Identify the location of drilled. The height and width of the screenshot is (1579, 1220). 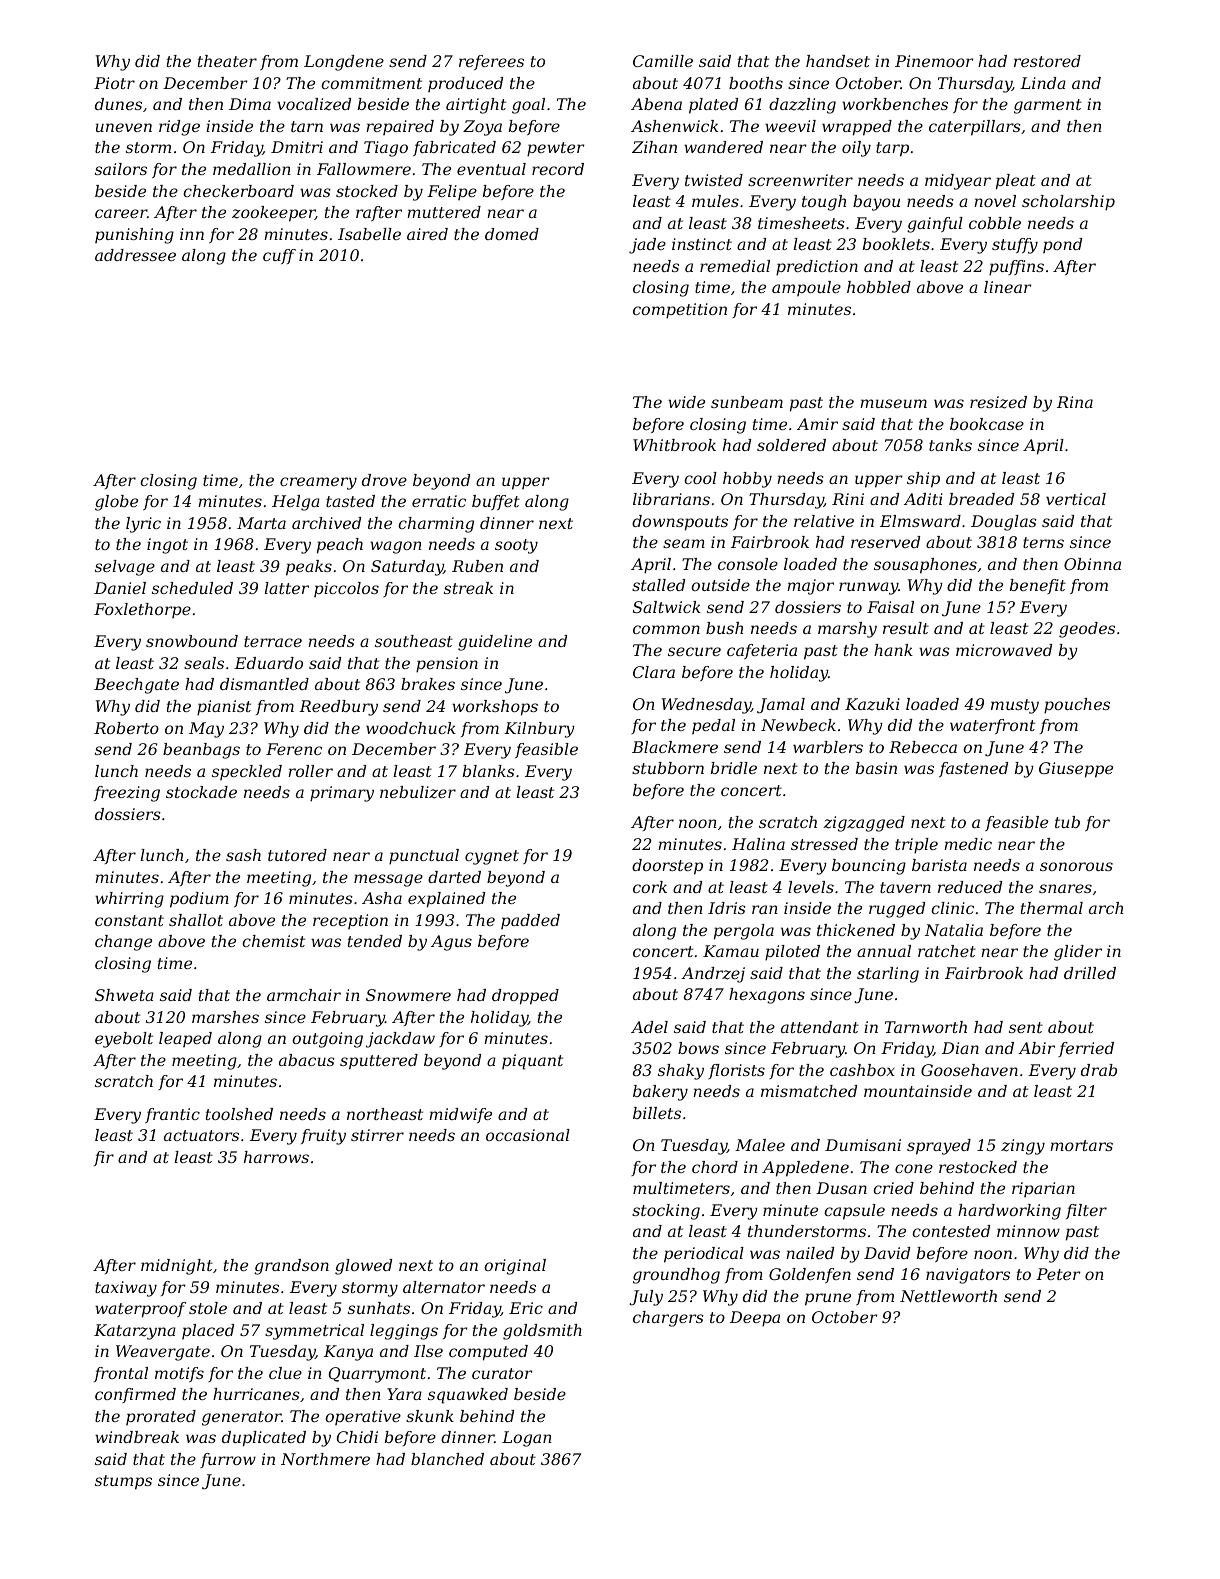
(1090, 973).
